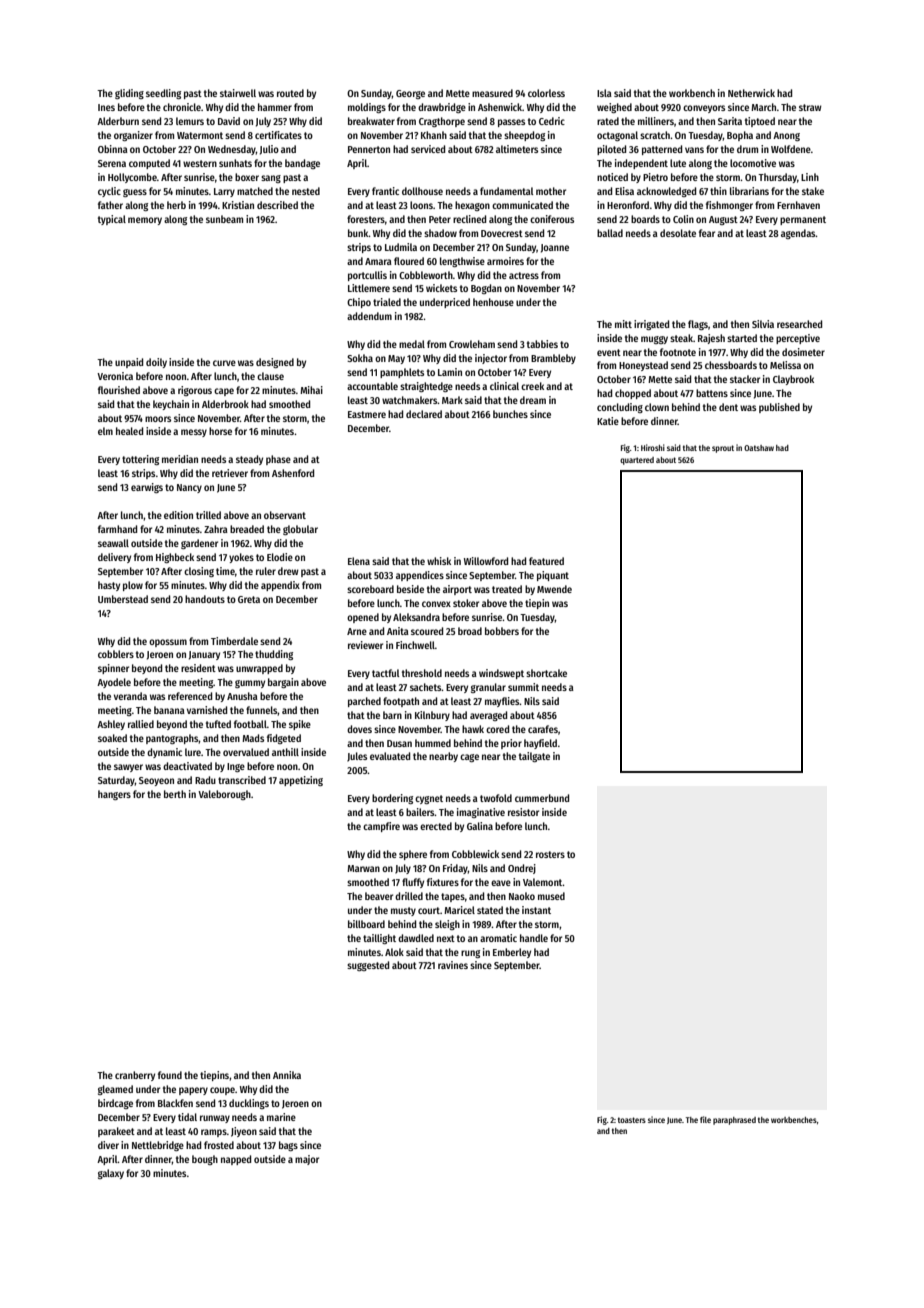  Describe the element at coordinates (439, 561) in the page. I see `whisk` at that location.
